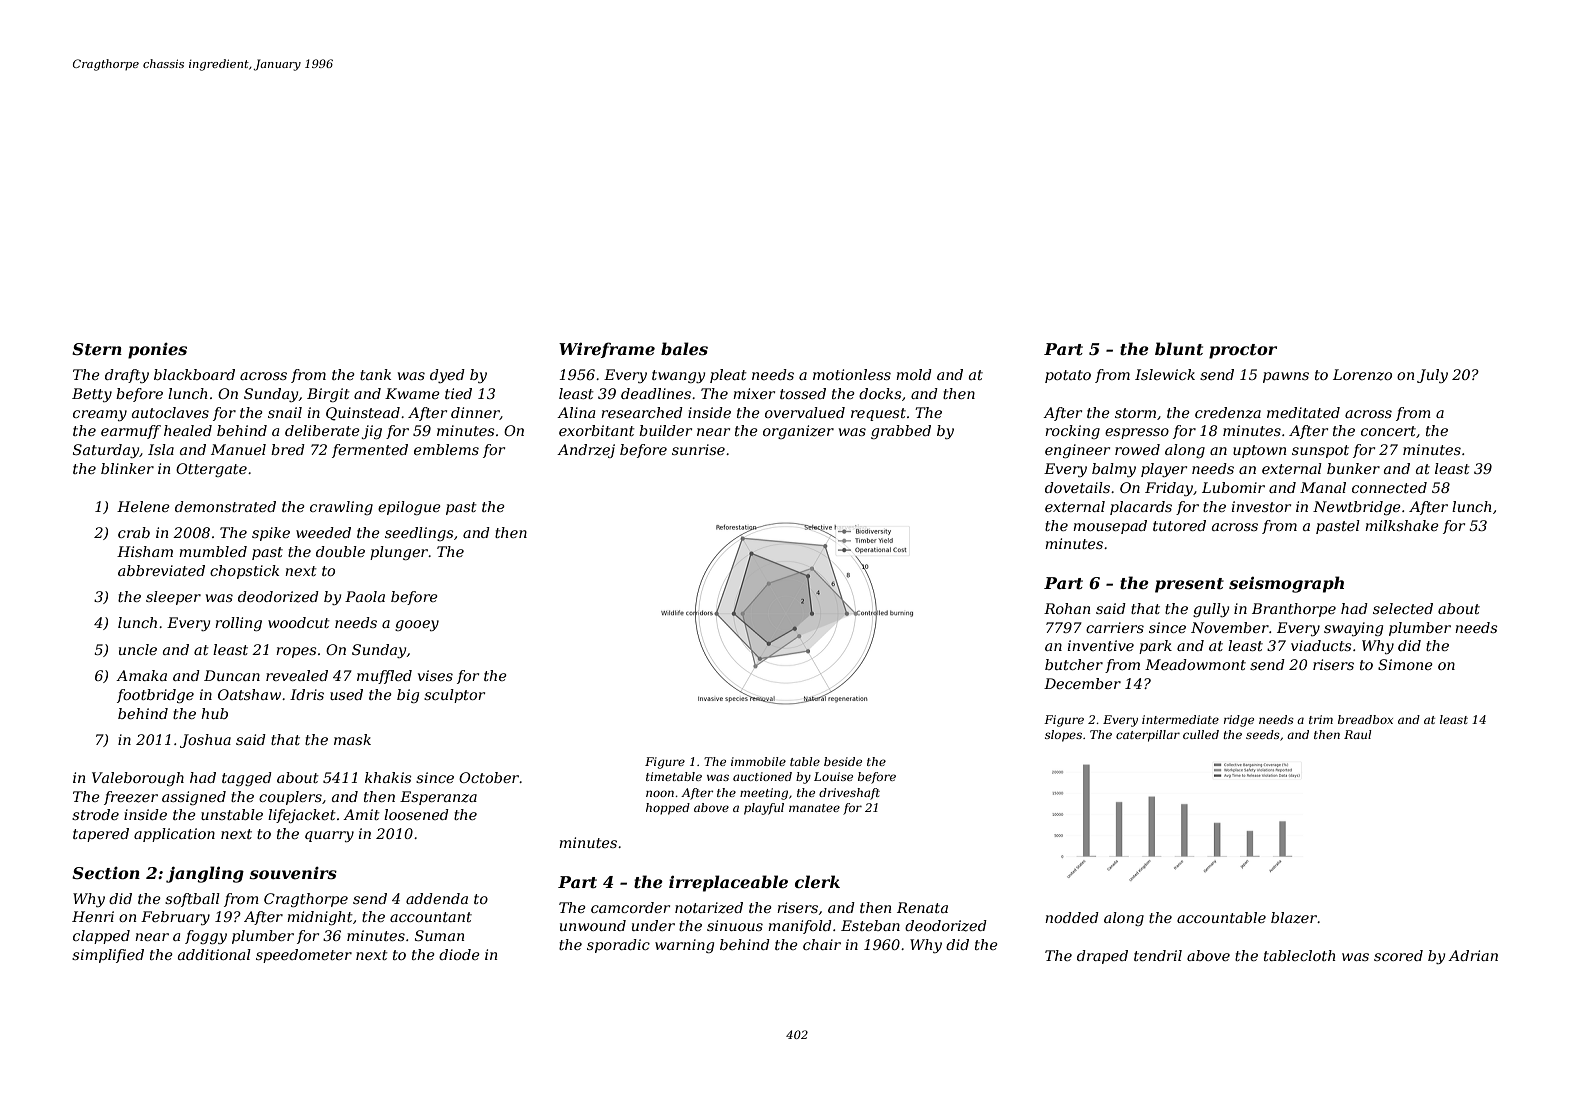  I want to click on tank, so click(375, 374).
